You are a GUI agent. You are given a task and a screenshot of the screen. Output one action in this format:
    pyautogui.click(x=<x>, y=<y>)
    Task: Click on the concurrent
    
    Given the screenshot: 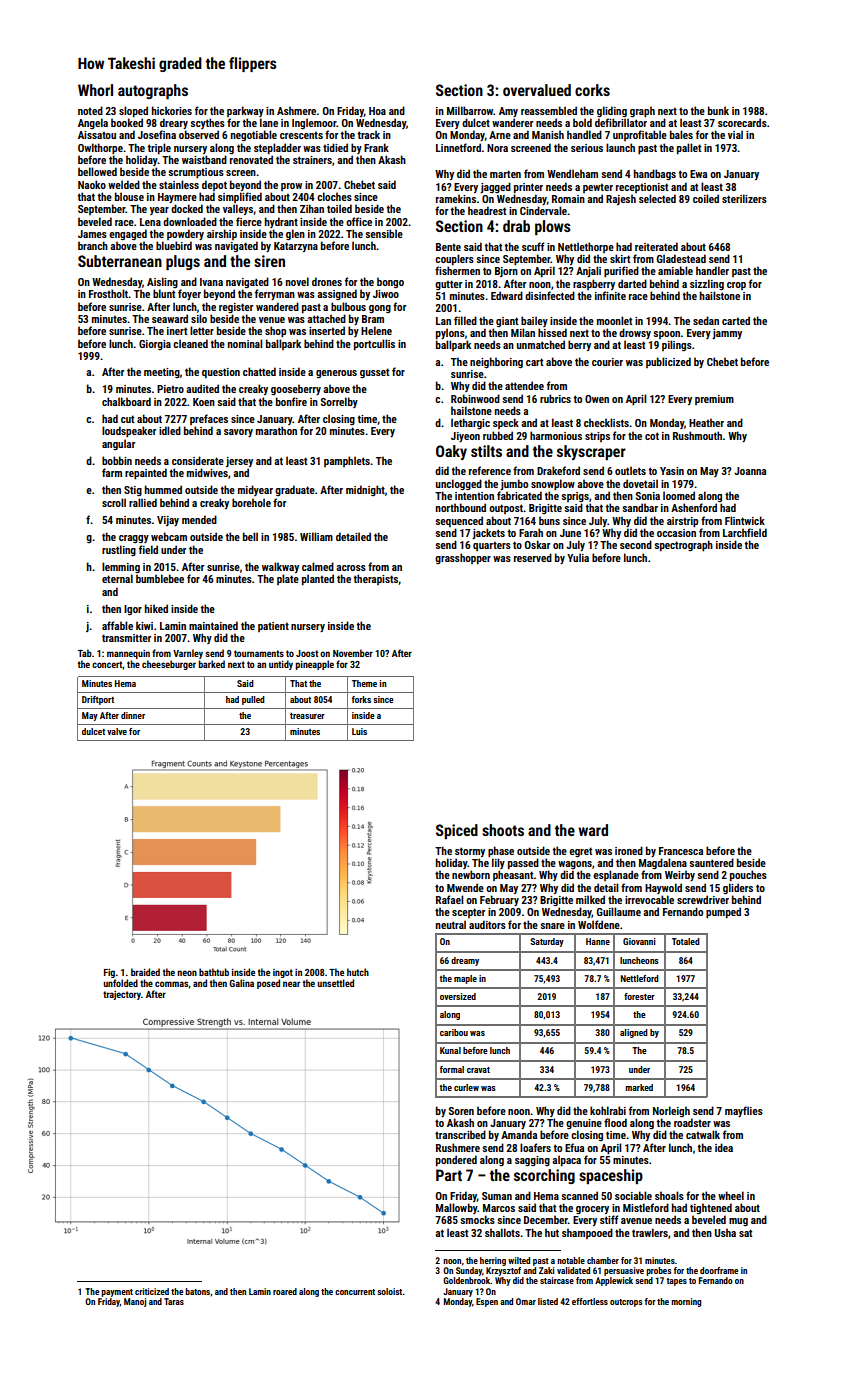 What is the action you would take?
    pyautogui.click(x=355, y=1292)
